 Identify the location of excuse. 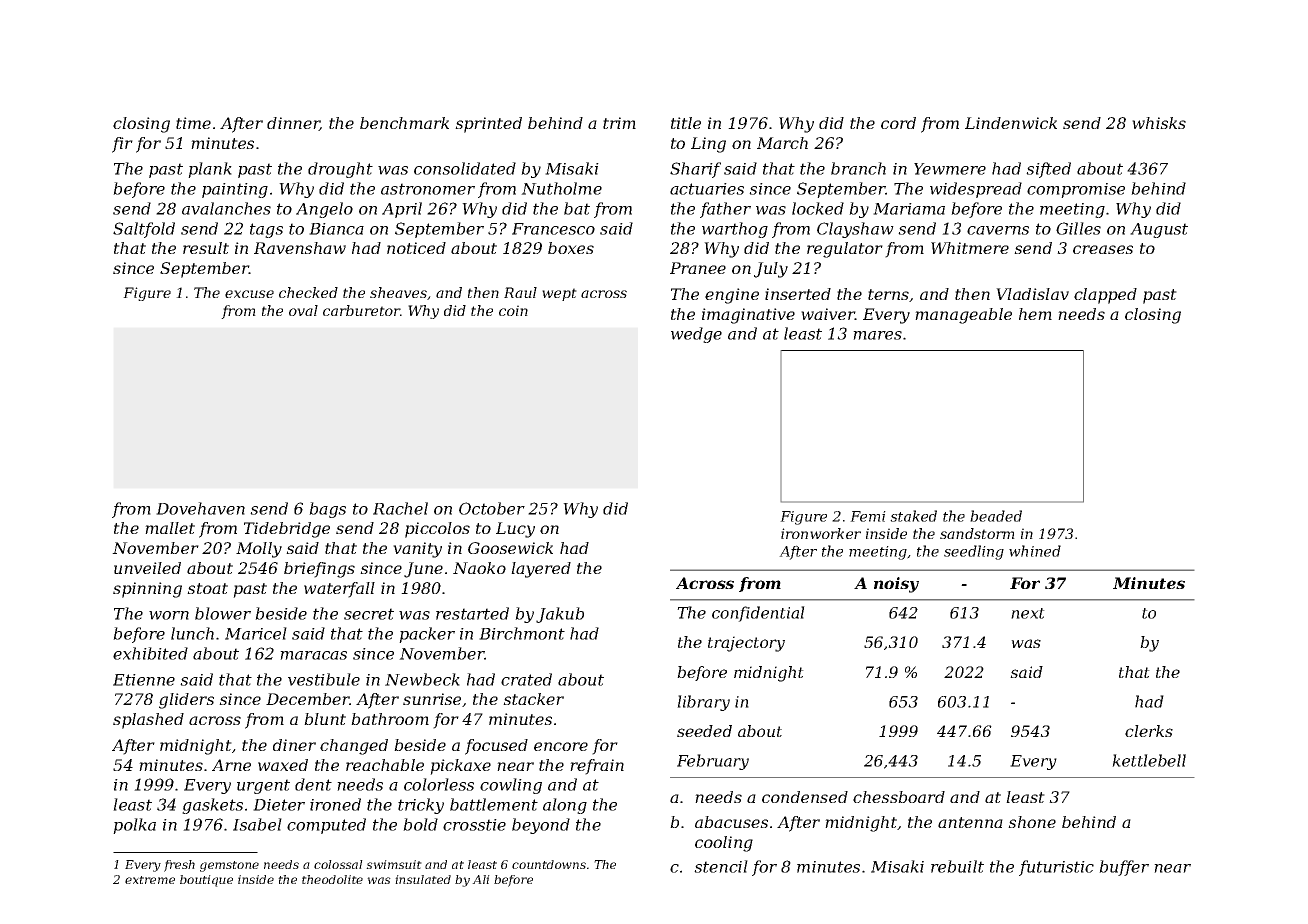
(249, 294).
